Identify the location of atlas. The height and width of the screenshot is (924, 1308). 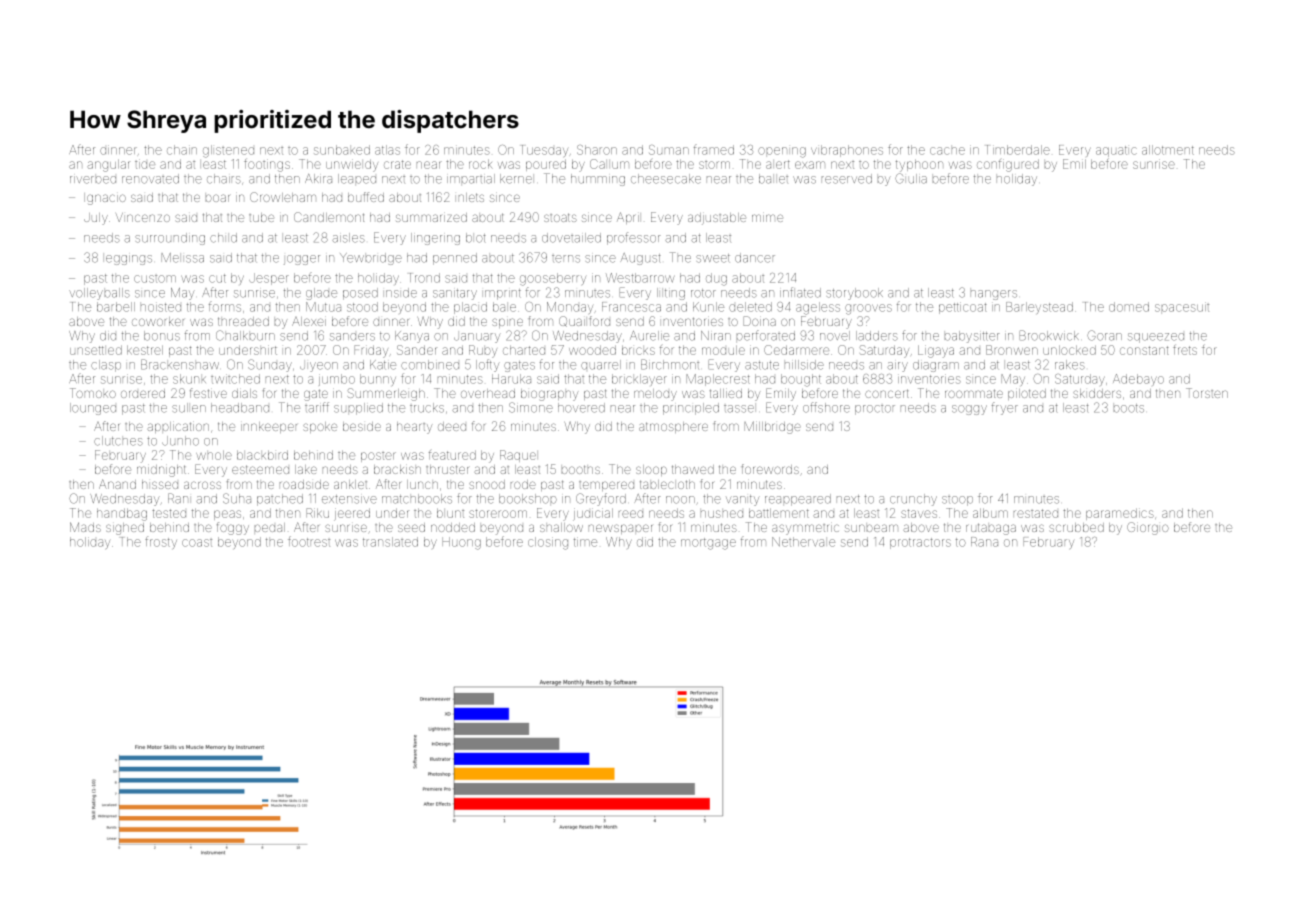
(387, 150).
